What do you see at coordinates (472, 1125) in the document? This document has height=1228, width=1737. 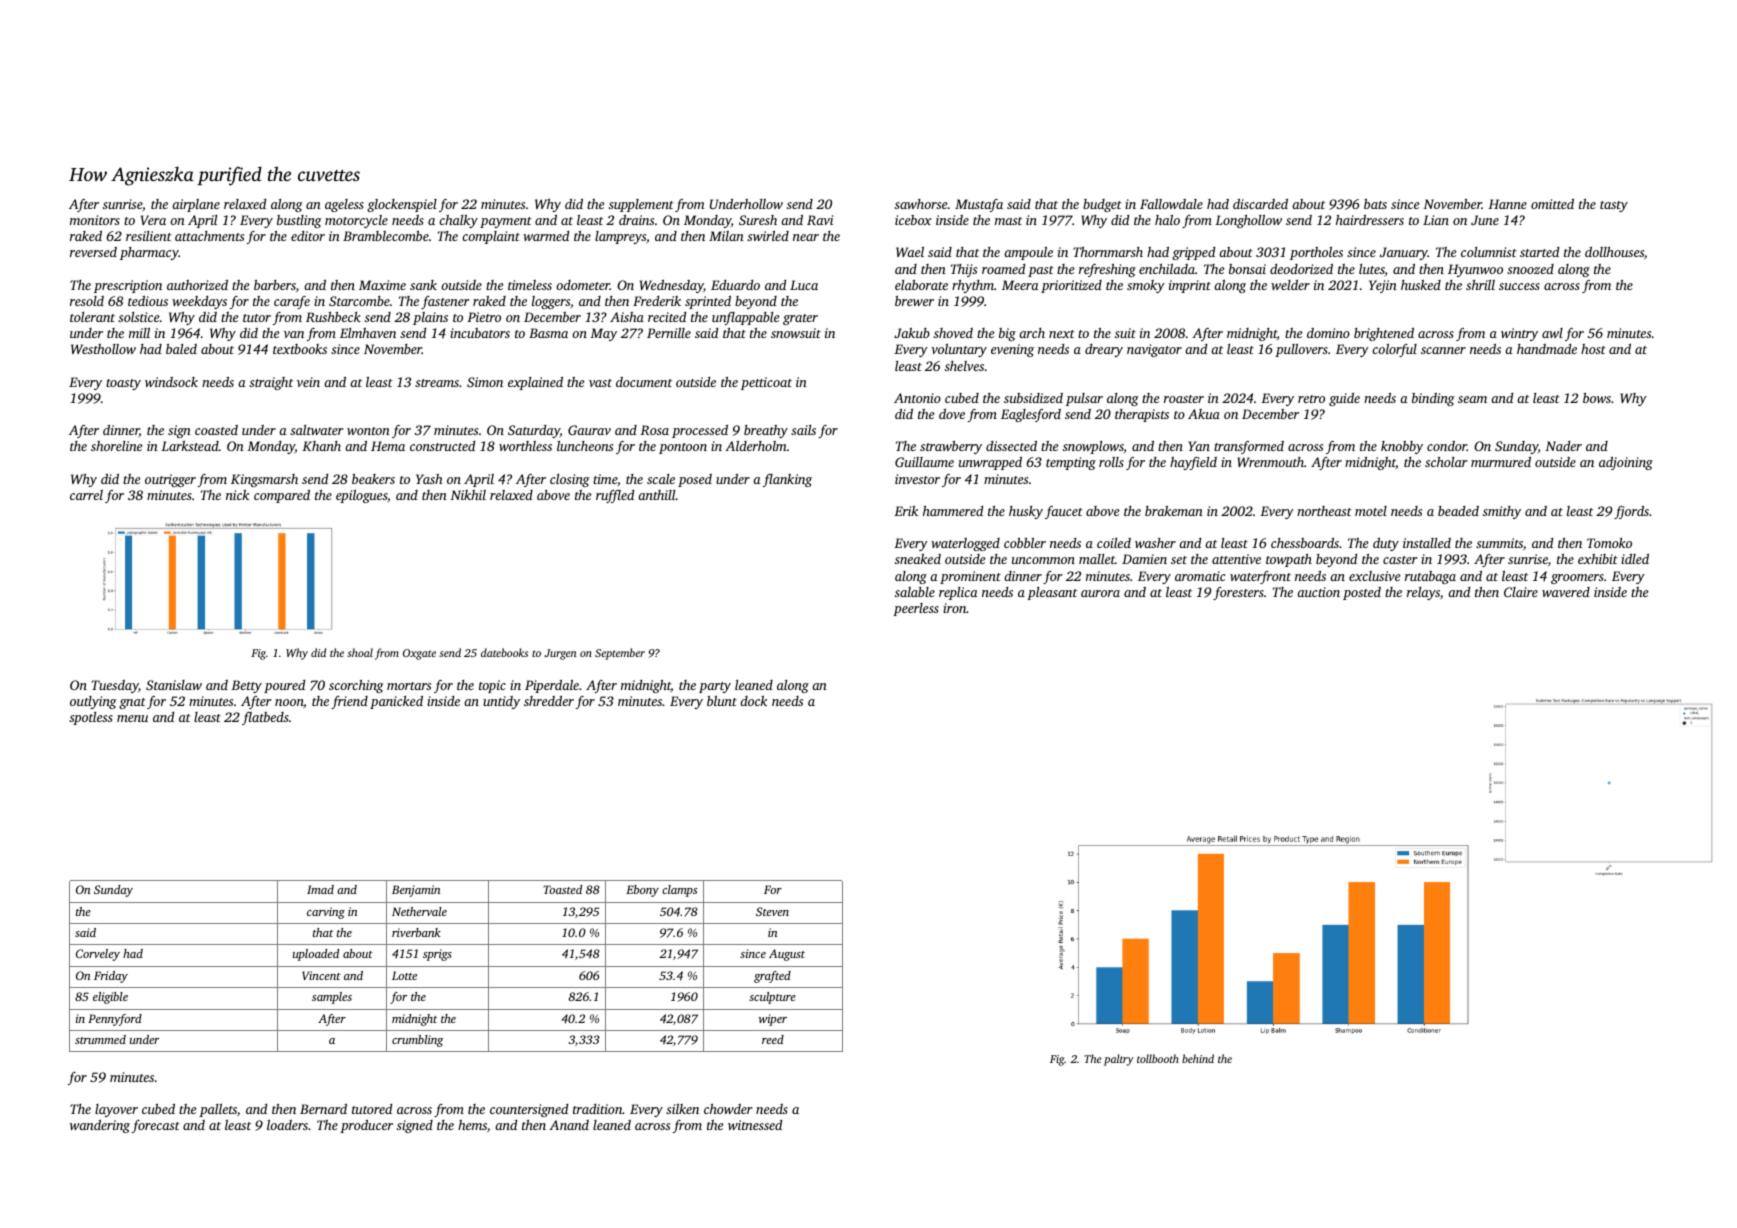 I see `hems` at bounding box center [472, 1125].
